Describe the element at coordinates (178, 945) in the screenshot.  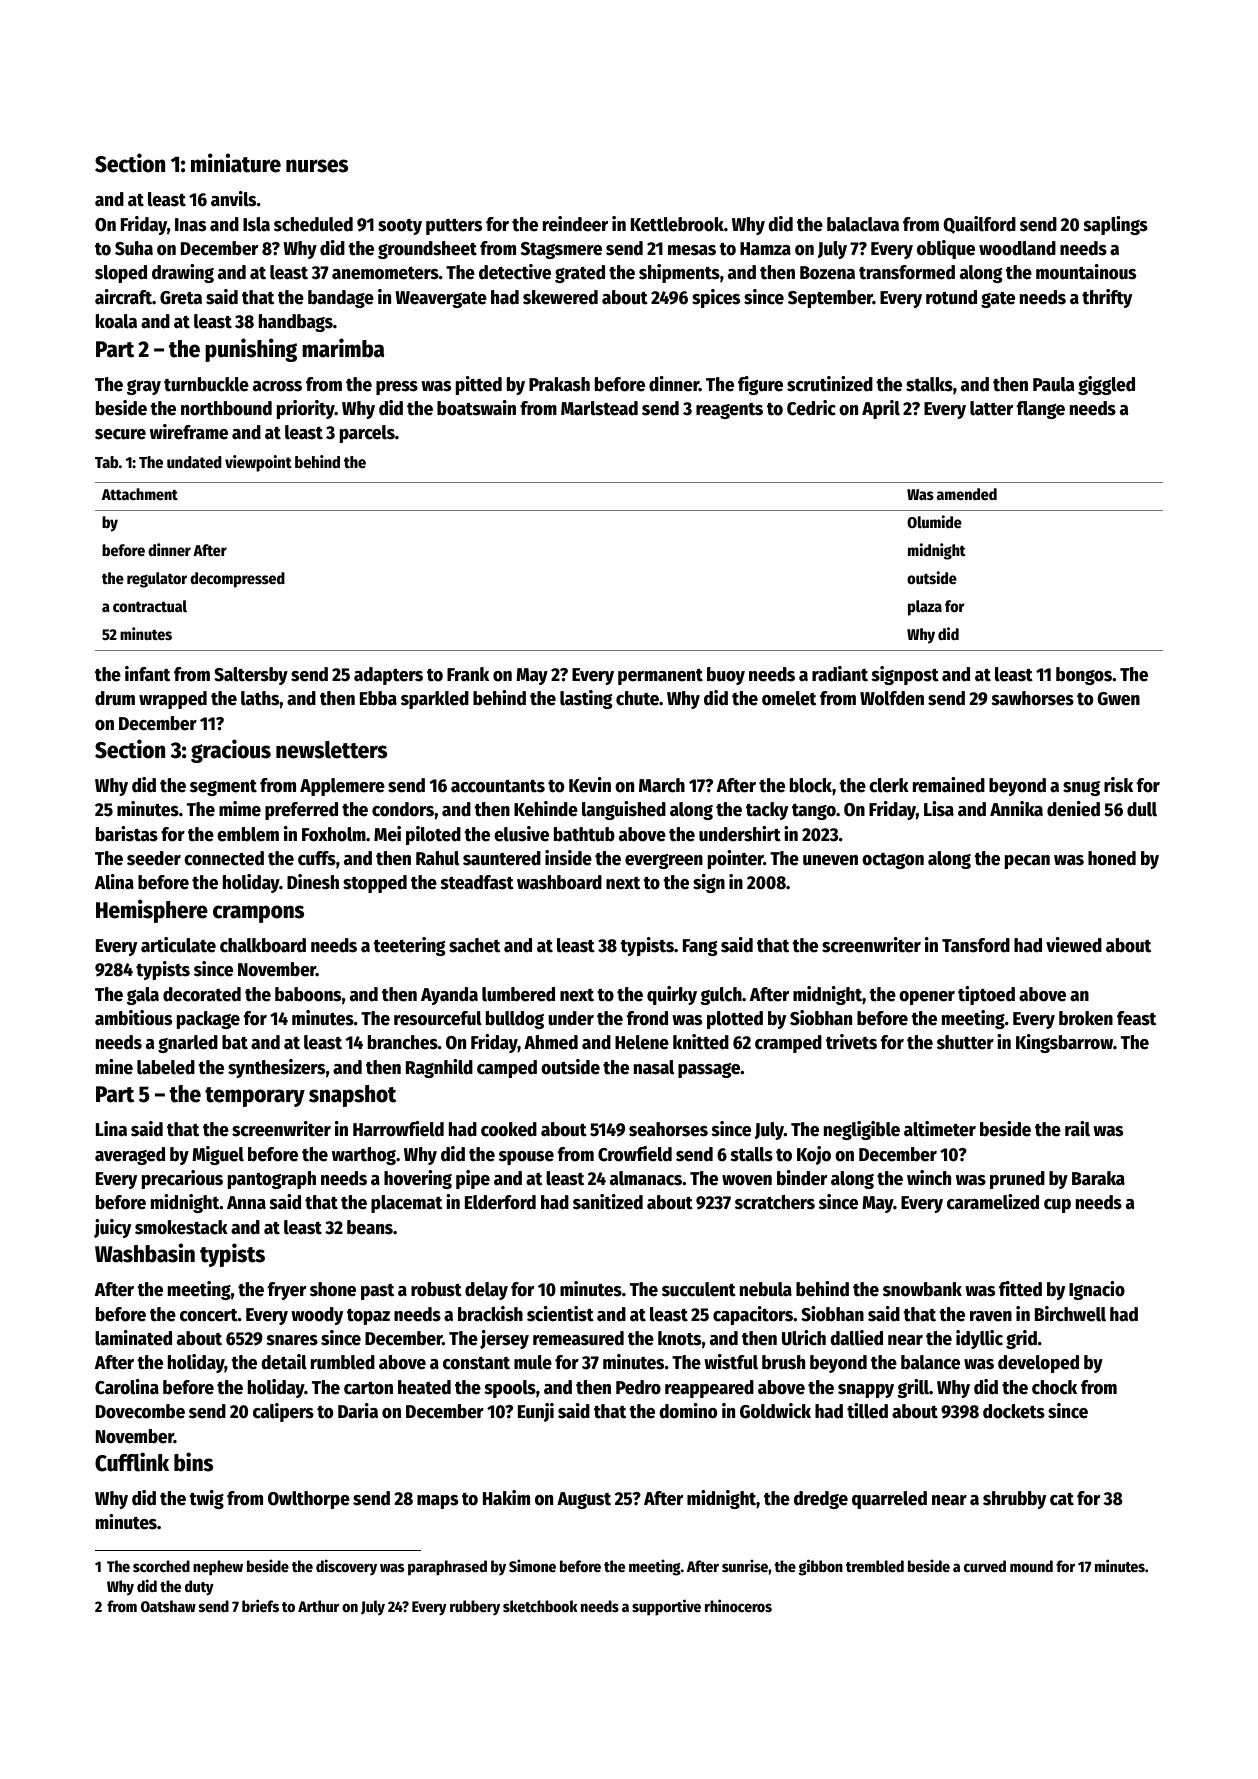
I see `articulate` at that location.
